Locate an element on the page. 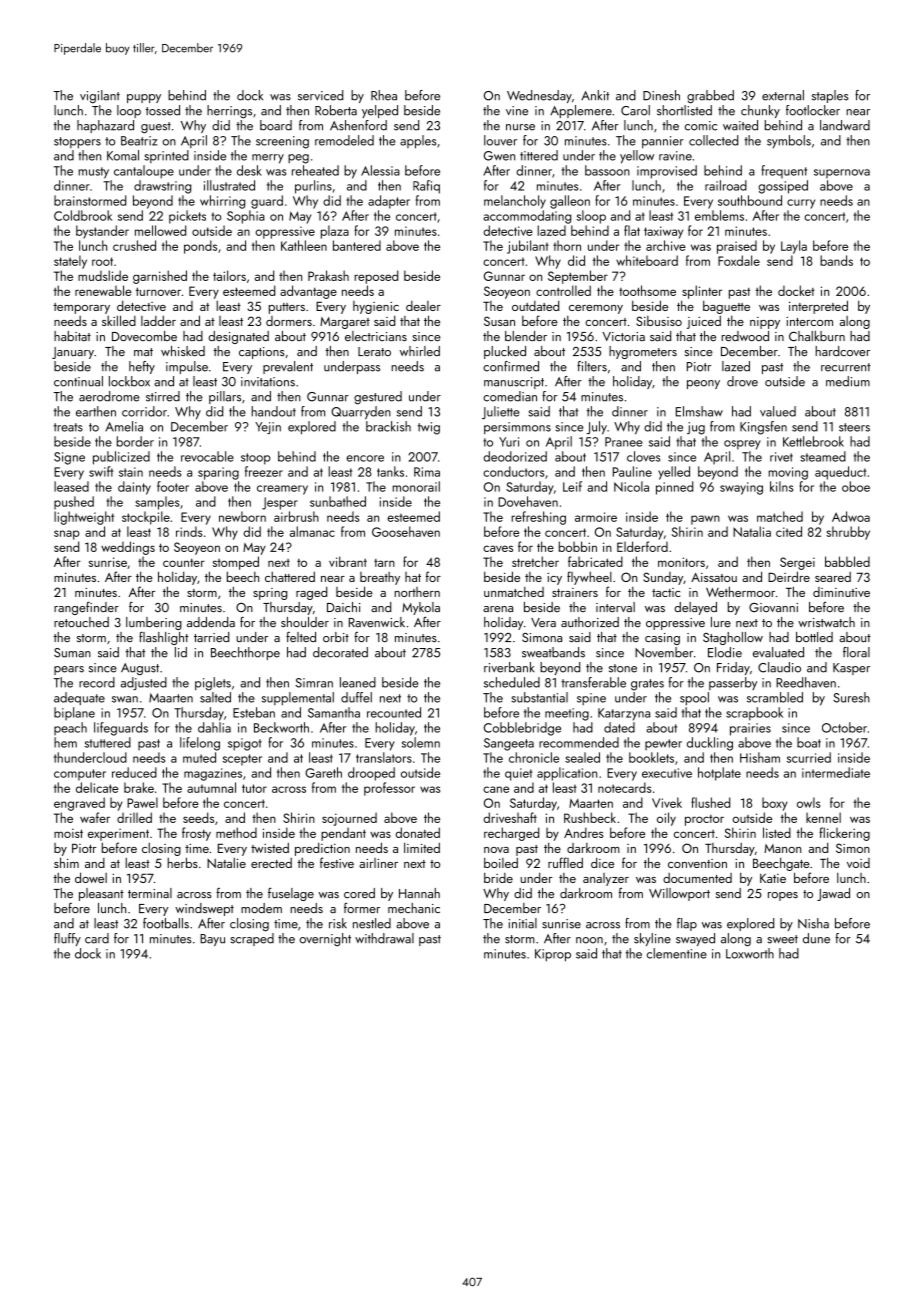 The width and height of the document is (924, 1308). Layla is located at coordinates (794, 247).
